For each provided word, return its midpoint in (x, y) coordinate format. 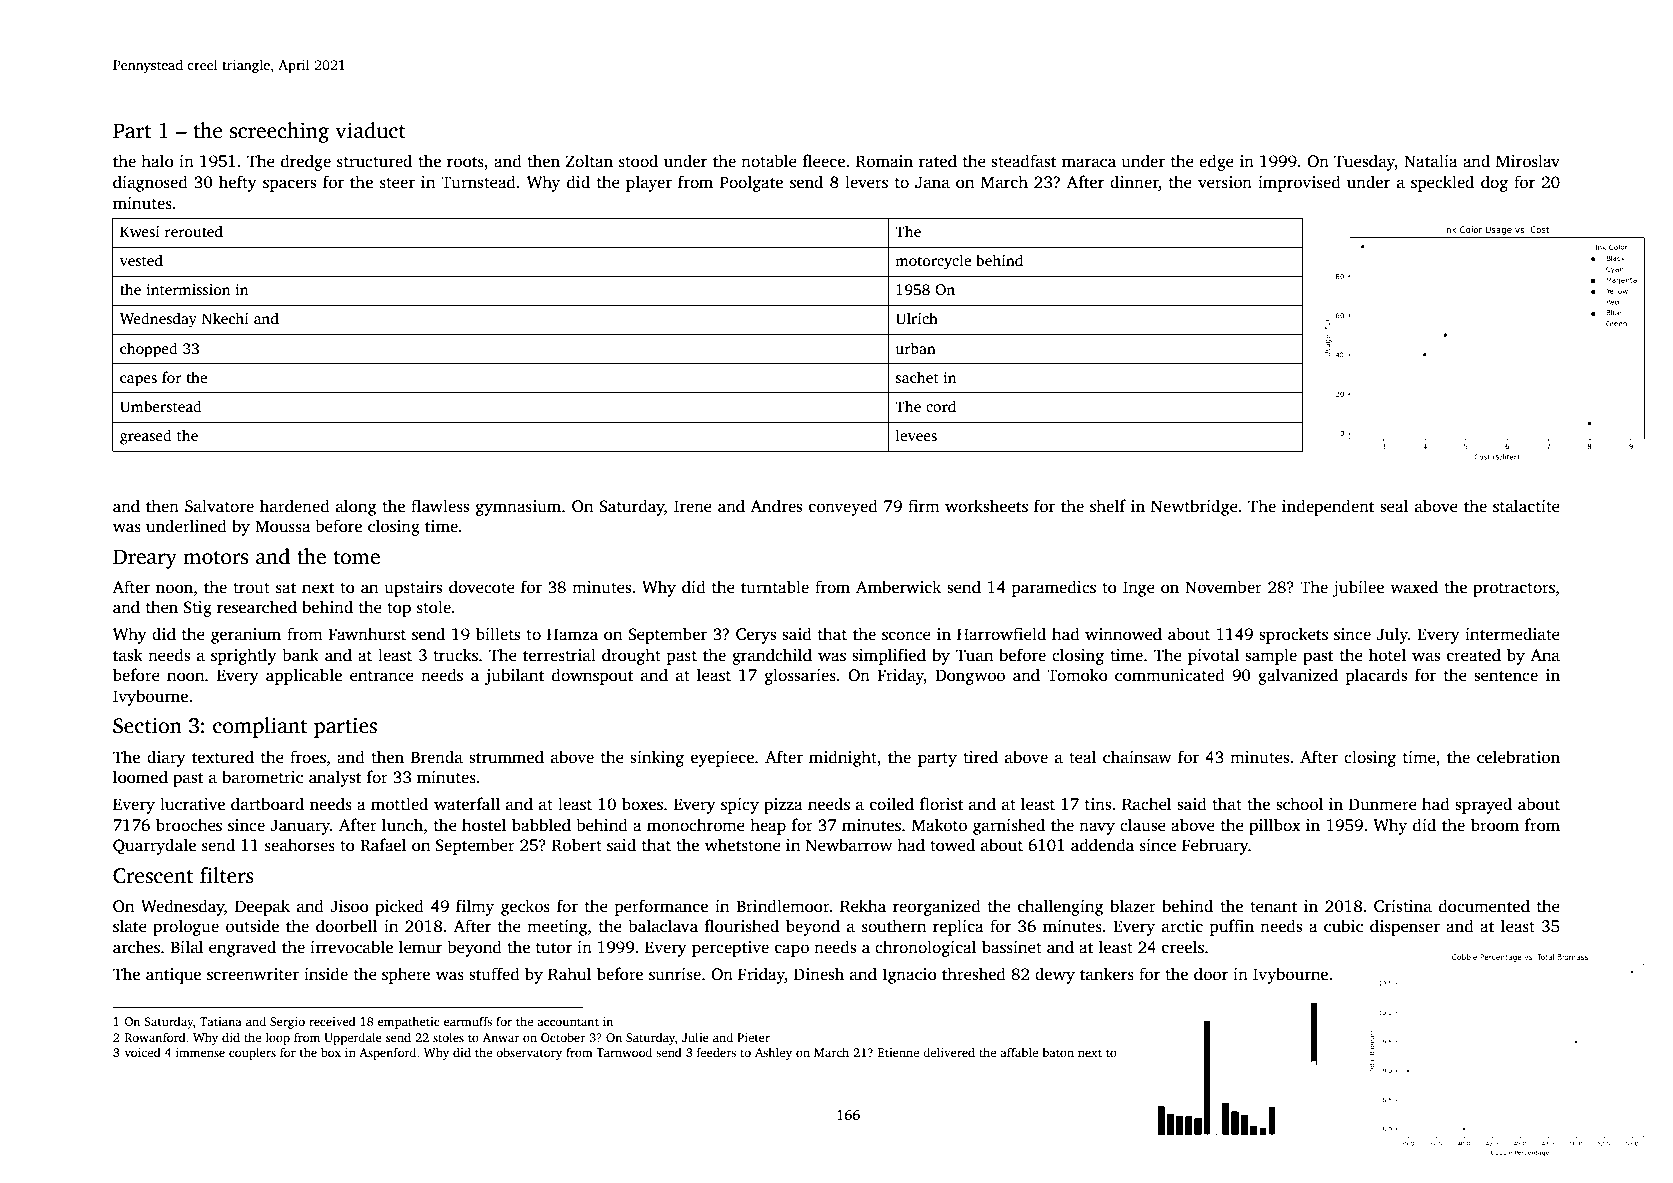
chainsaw (1137, 757)
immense (200, 1052)
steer (397, 183)
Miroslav (1528, 161)
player (649, 183)
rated (938, 161)
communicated (1170, 675)
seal (1394, 506)
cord (941, 406)
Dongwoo (970, 677)
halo (157, 160)
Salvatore (219, 506)
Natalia (1431, 160)
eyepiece (722, 759)
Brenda (437, 757)
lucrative (192, 804)
